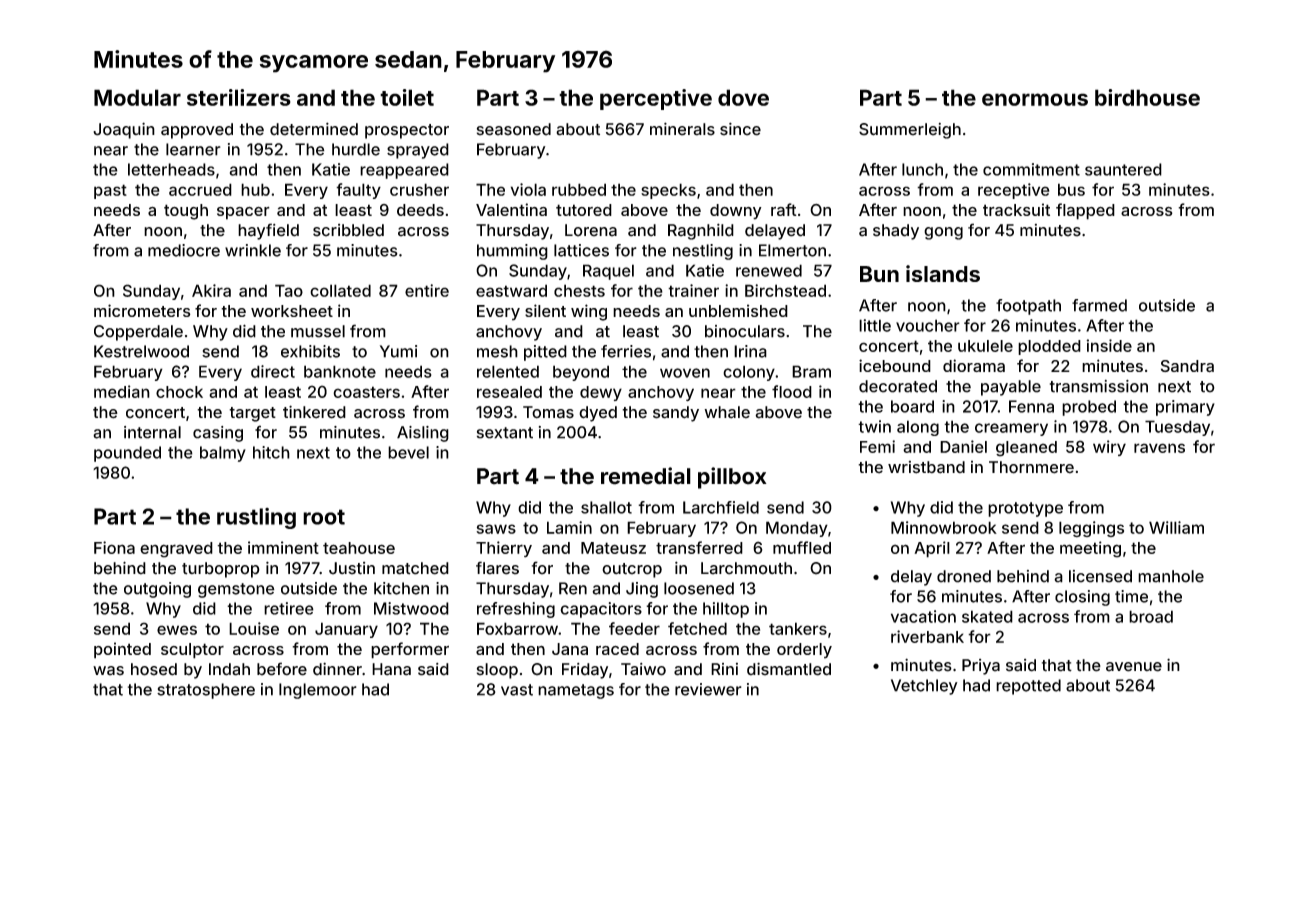 This screenshot has height=924, width=1308. I want to click on raft, so click(784, 209).
